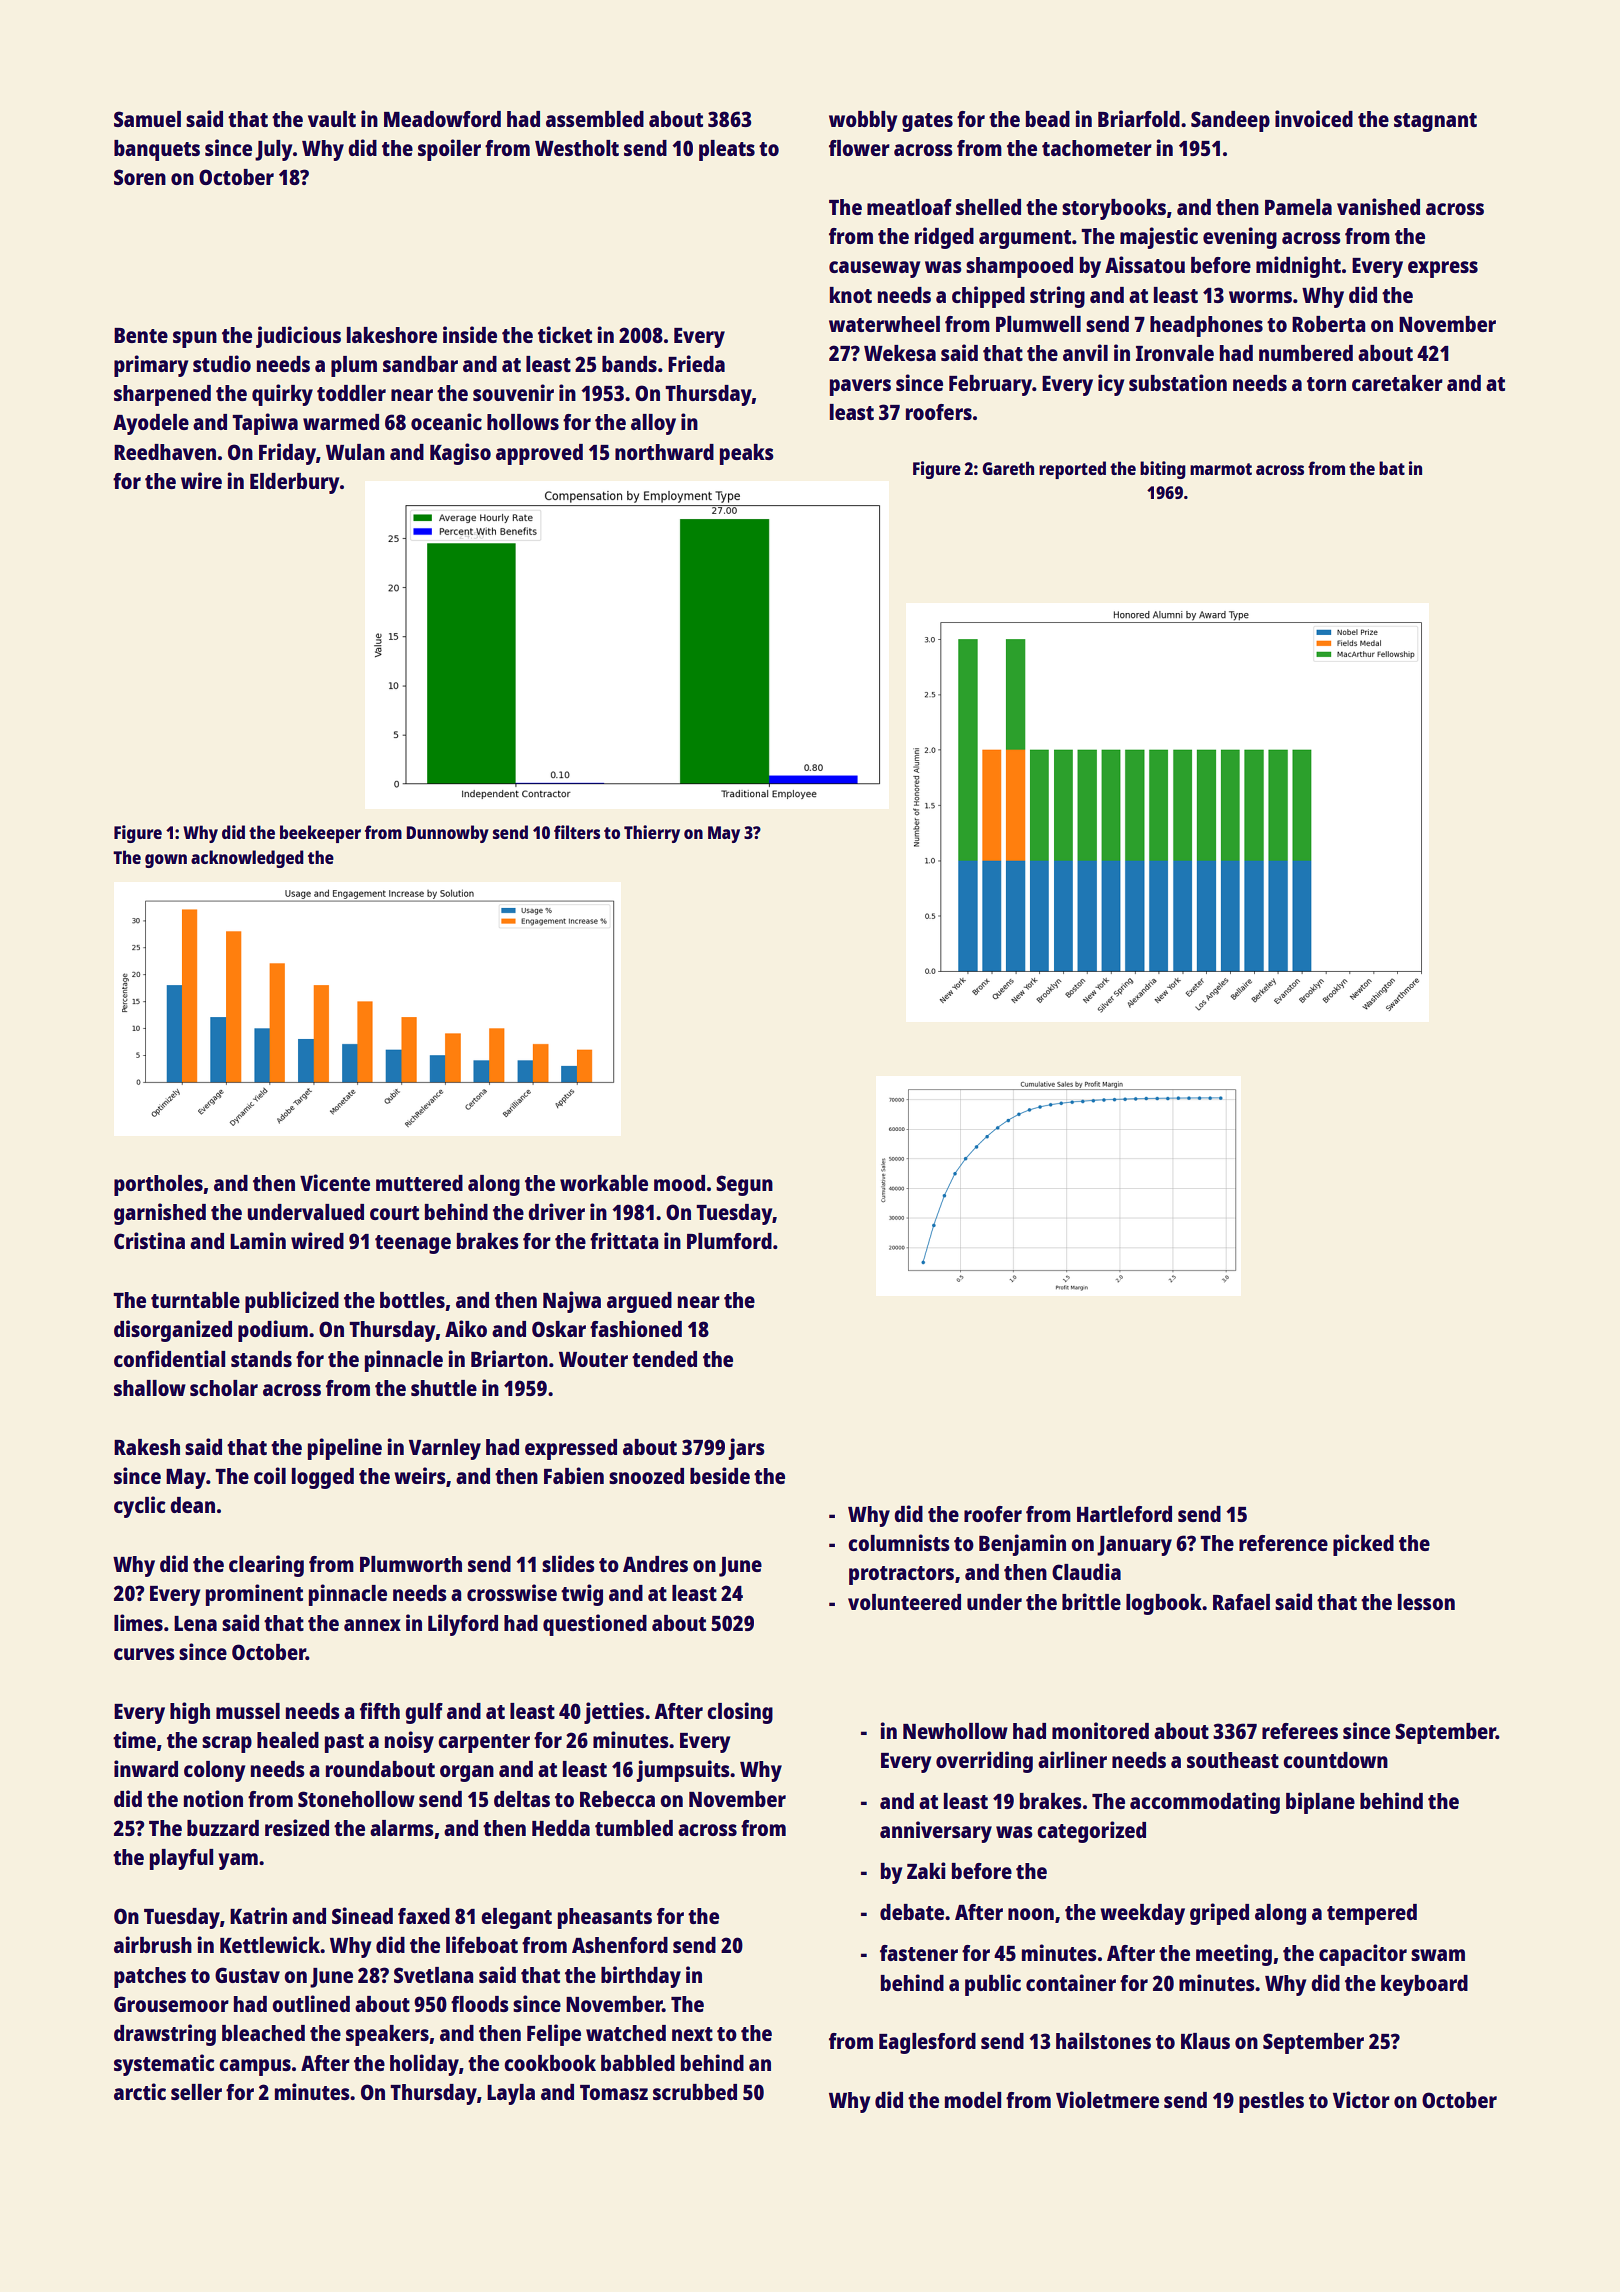  What do you see at coordinates (294, 483) in the page?
I see `Elderbury` at bounding box center [294, 483].
